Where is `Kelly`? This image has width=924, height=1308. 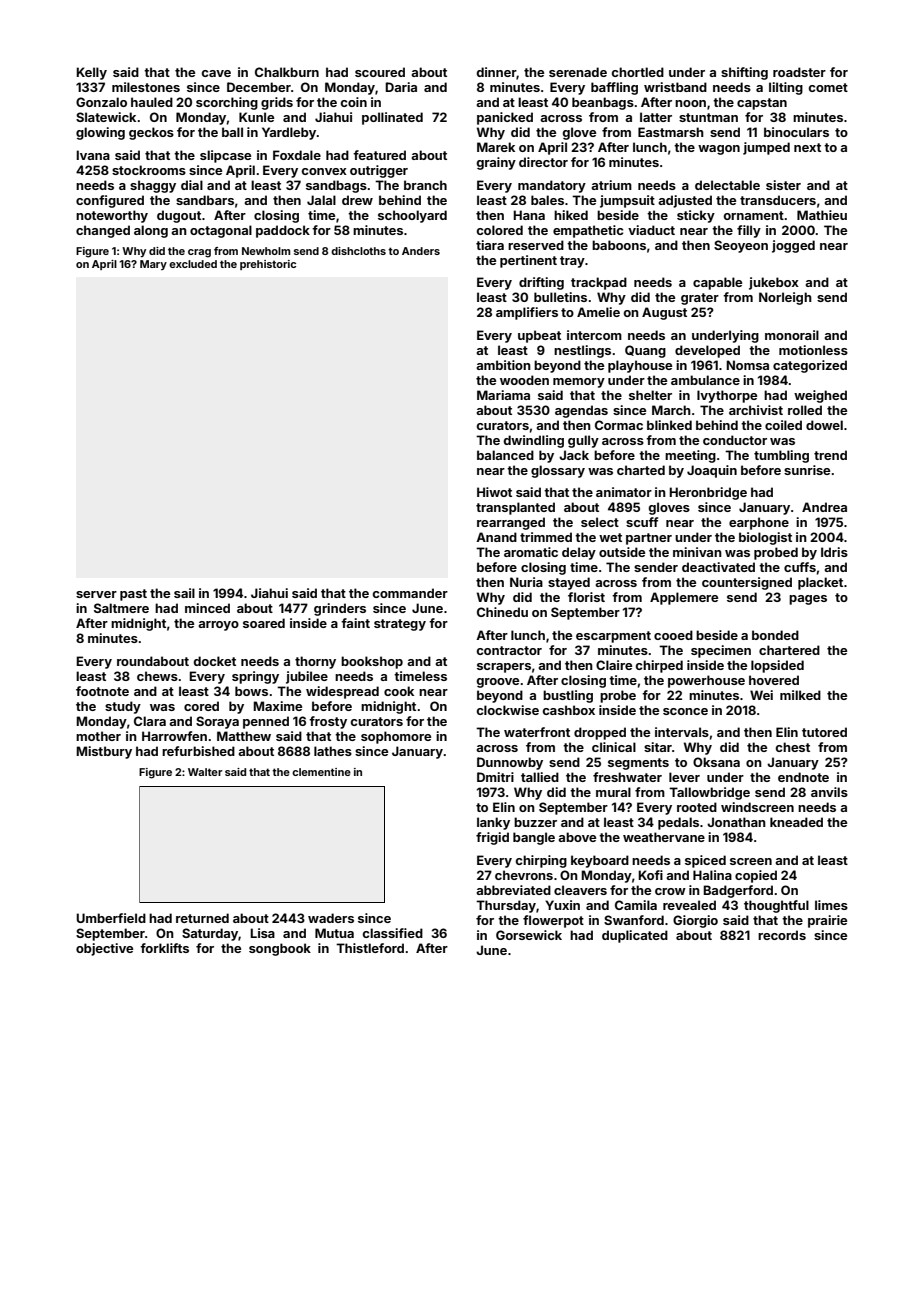 Kelly is located at coordinates (91, 73).
